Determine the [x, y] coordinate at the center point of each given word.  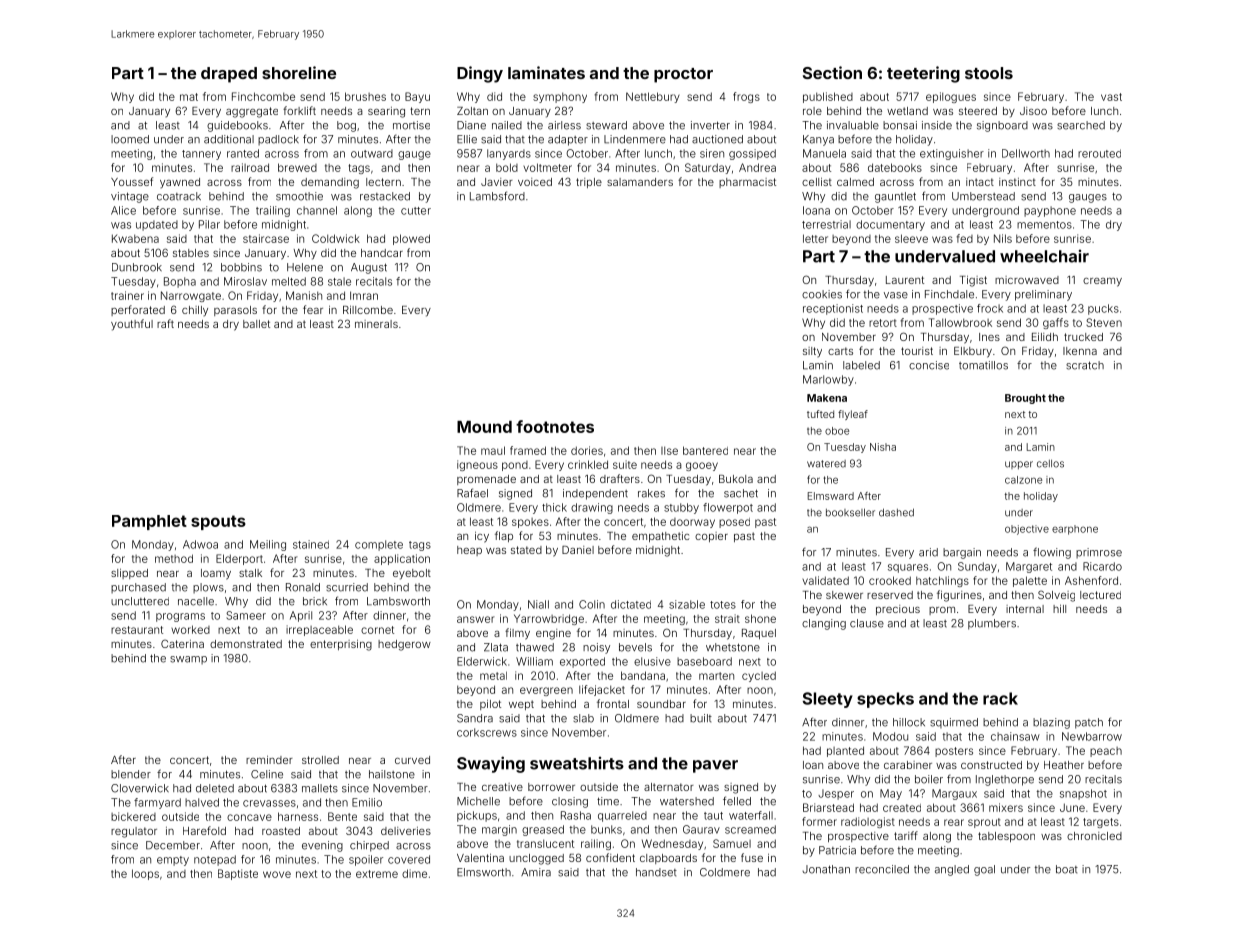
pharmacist [747, 183]
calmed [855, 182]
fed [964, 238]
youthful [132, 325]
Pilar [209, 224]
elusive [652, 661]
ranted [243, 153]
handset [656, 872]
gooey [702, 466]
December [173, 845]
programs [180, 617]
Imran [364, 295]
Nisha [883, 447]
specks [885, 700]
